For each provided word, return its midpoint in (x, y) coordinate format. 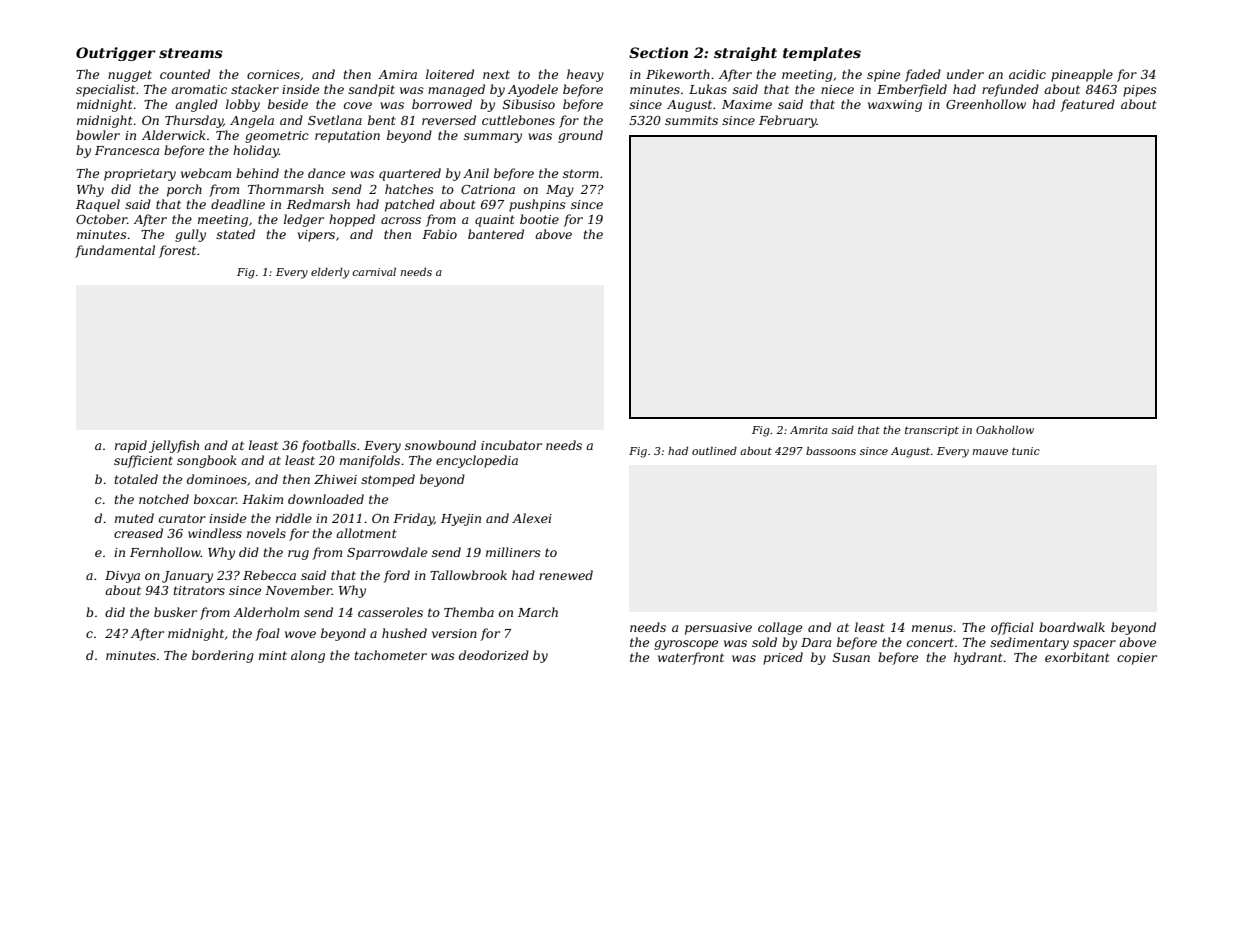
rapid (131, 446)
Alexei (532, 518)
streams (191, 53)
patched (410, 205)
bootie (539, 219)
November (298, 590)
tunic (1026, 451)
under (965, 74)
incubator (511, 445)
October (101, 219)
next (496, 74)
